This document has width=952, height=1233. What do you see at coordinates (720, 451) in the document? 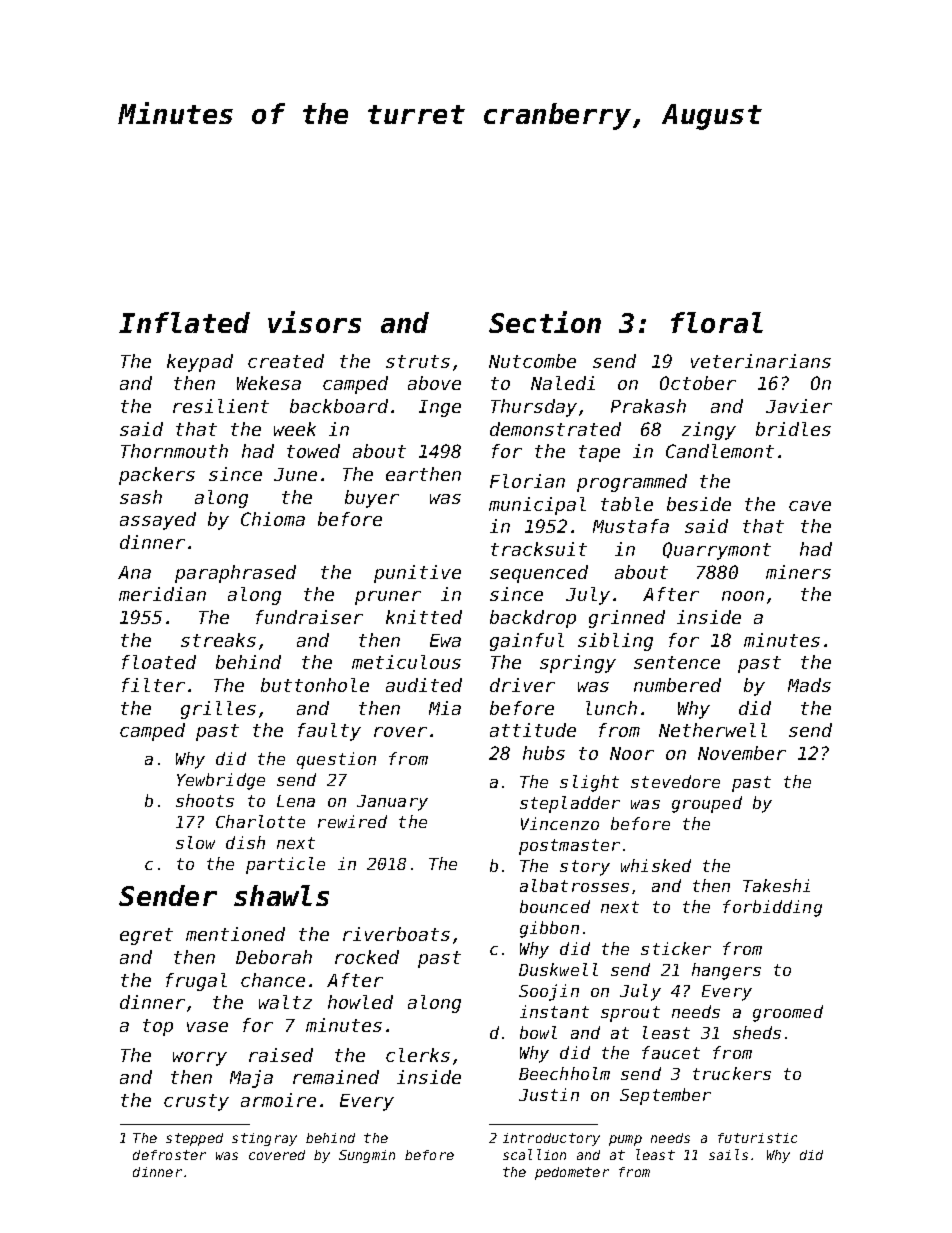
I see `Candlemont` at bounding box center [720, 451].
